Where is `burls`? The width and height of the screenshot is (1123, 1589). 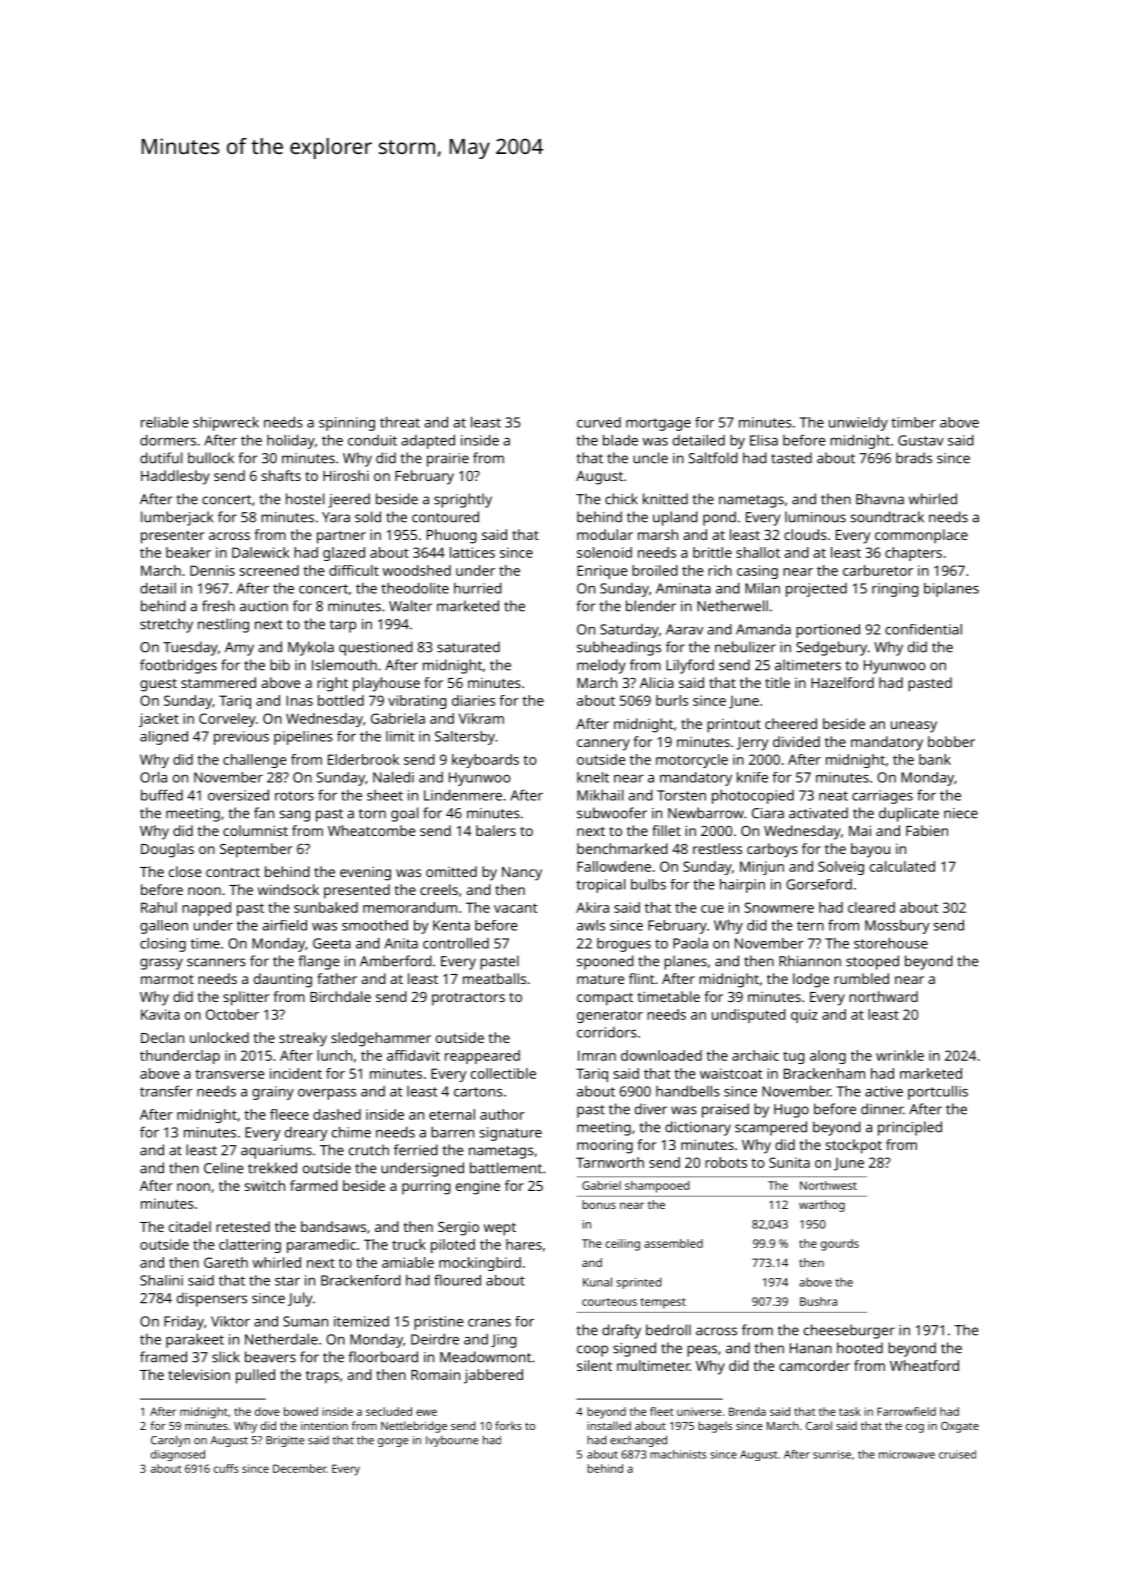 burls is located at coordinates (672, 700).
